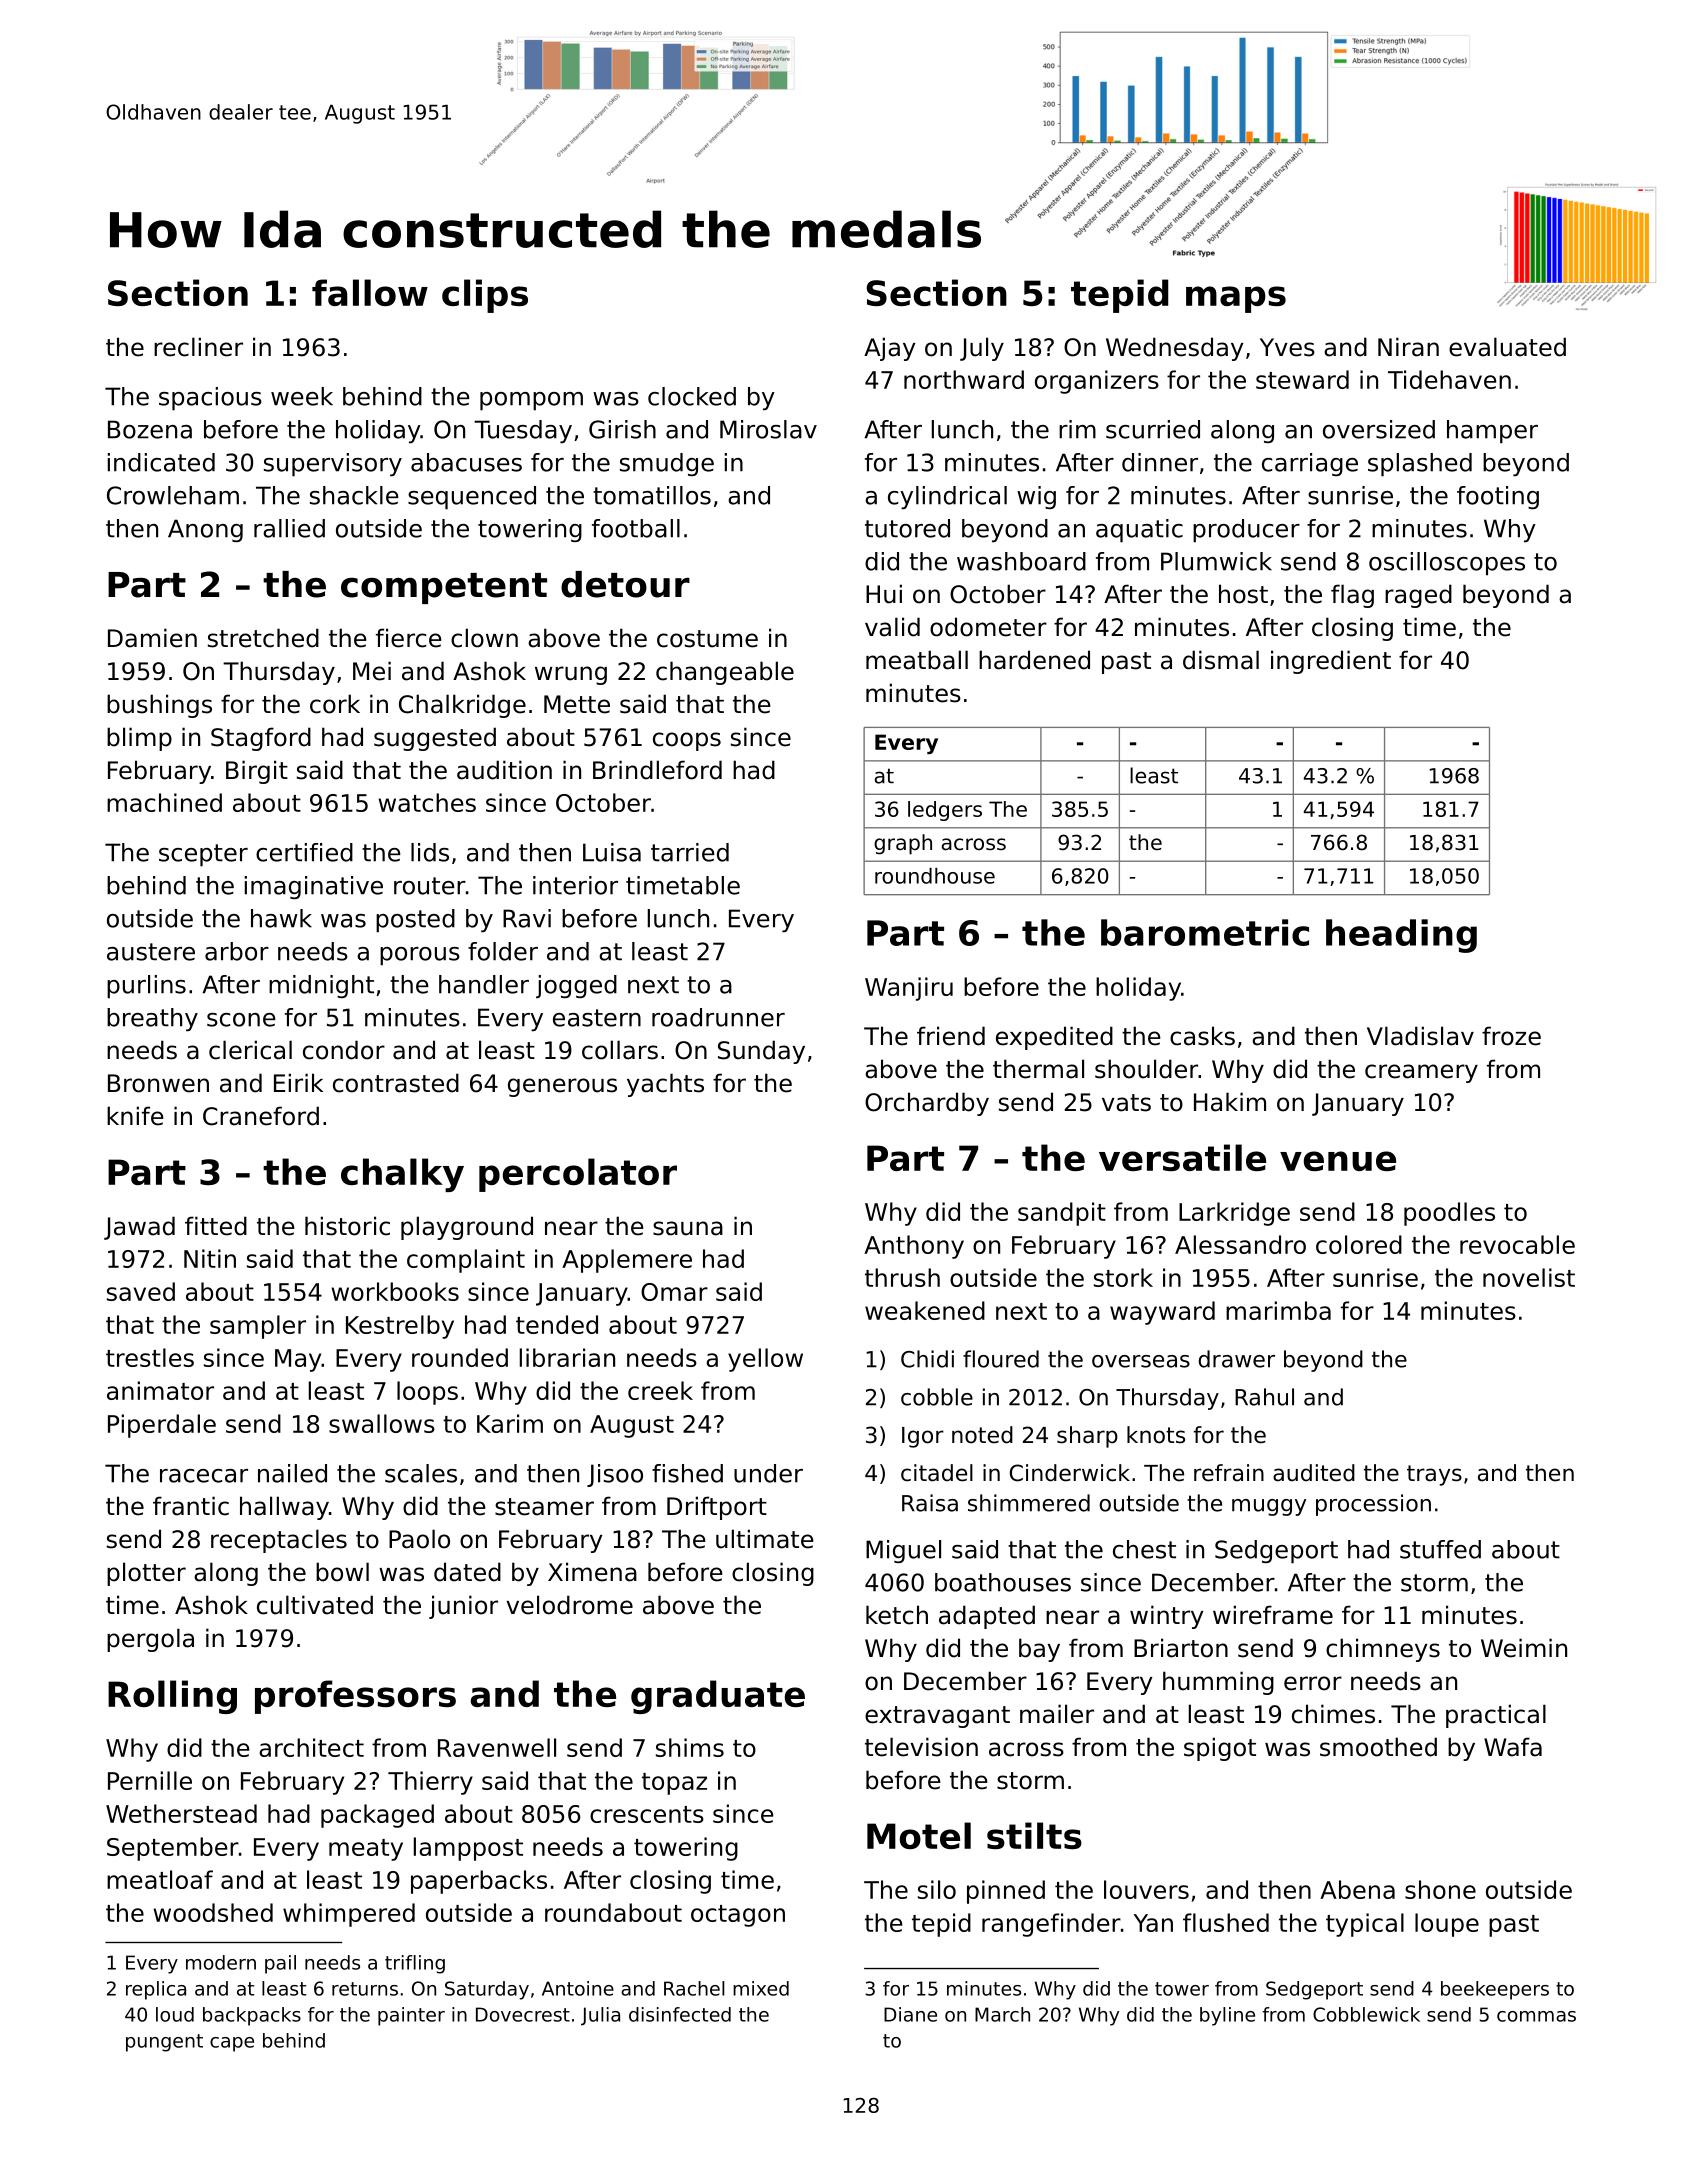 This page has width=1683, height=2178. I want to click on floured, so click(1001, 1359).
